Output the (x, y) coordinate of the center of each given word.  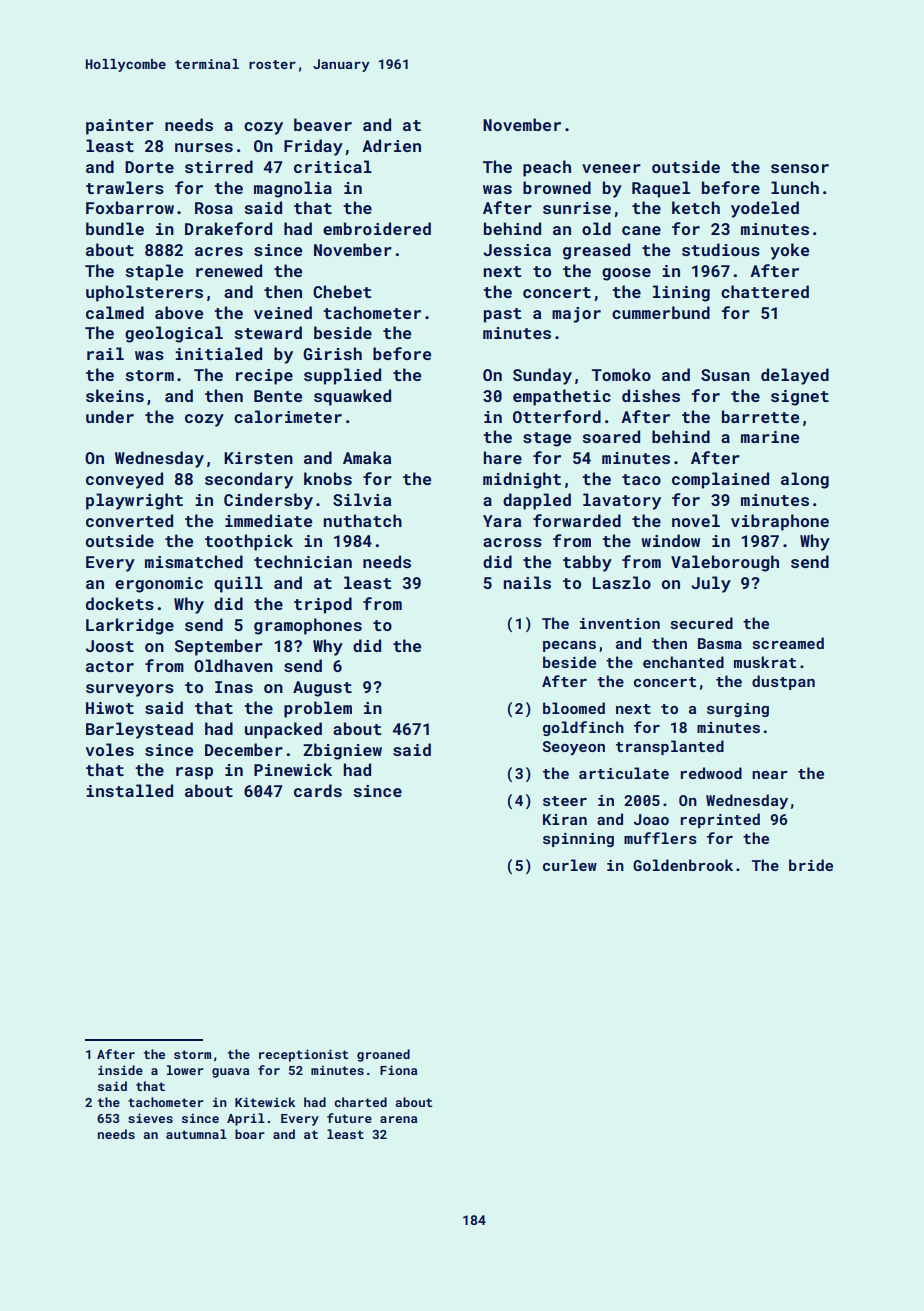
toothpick (249, 542)
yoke (789, 251)
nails (527, 582)
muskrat (765, 662)
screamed (788, 643)
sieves (150, 1118)
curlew (570, 865)
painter (120, 127)
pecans (569, 646)
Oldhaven (233, 665)
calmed (115, 312)
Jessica (517, 250)
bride (811, 865)
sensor (800, 168)
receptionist (303, 1055)
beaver (323, 124)
